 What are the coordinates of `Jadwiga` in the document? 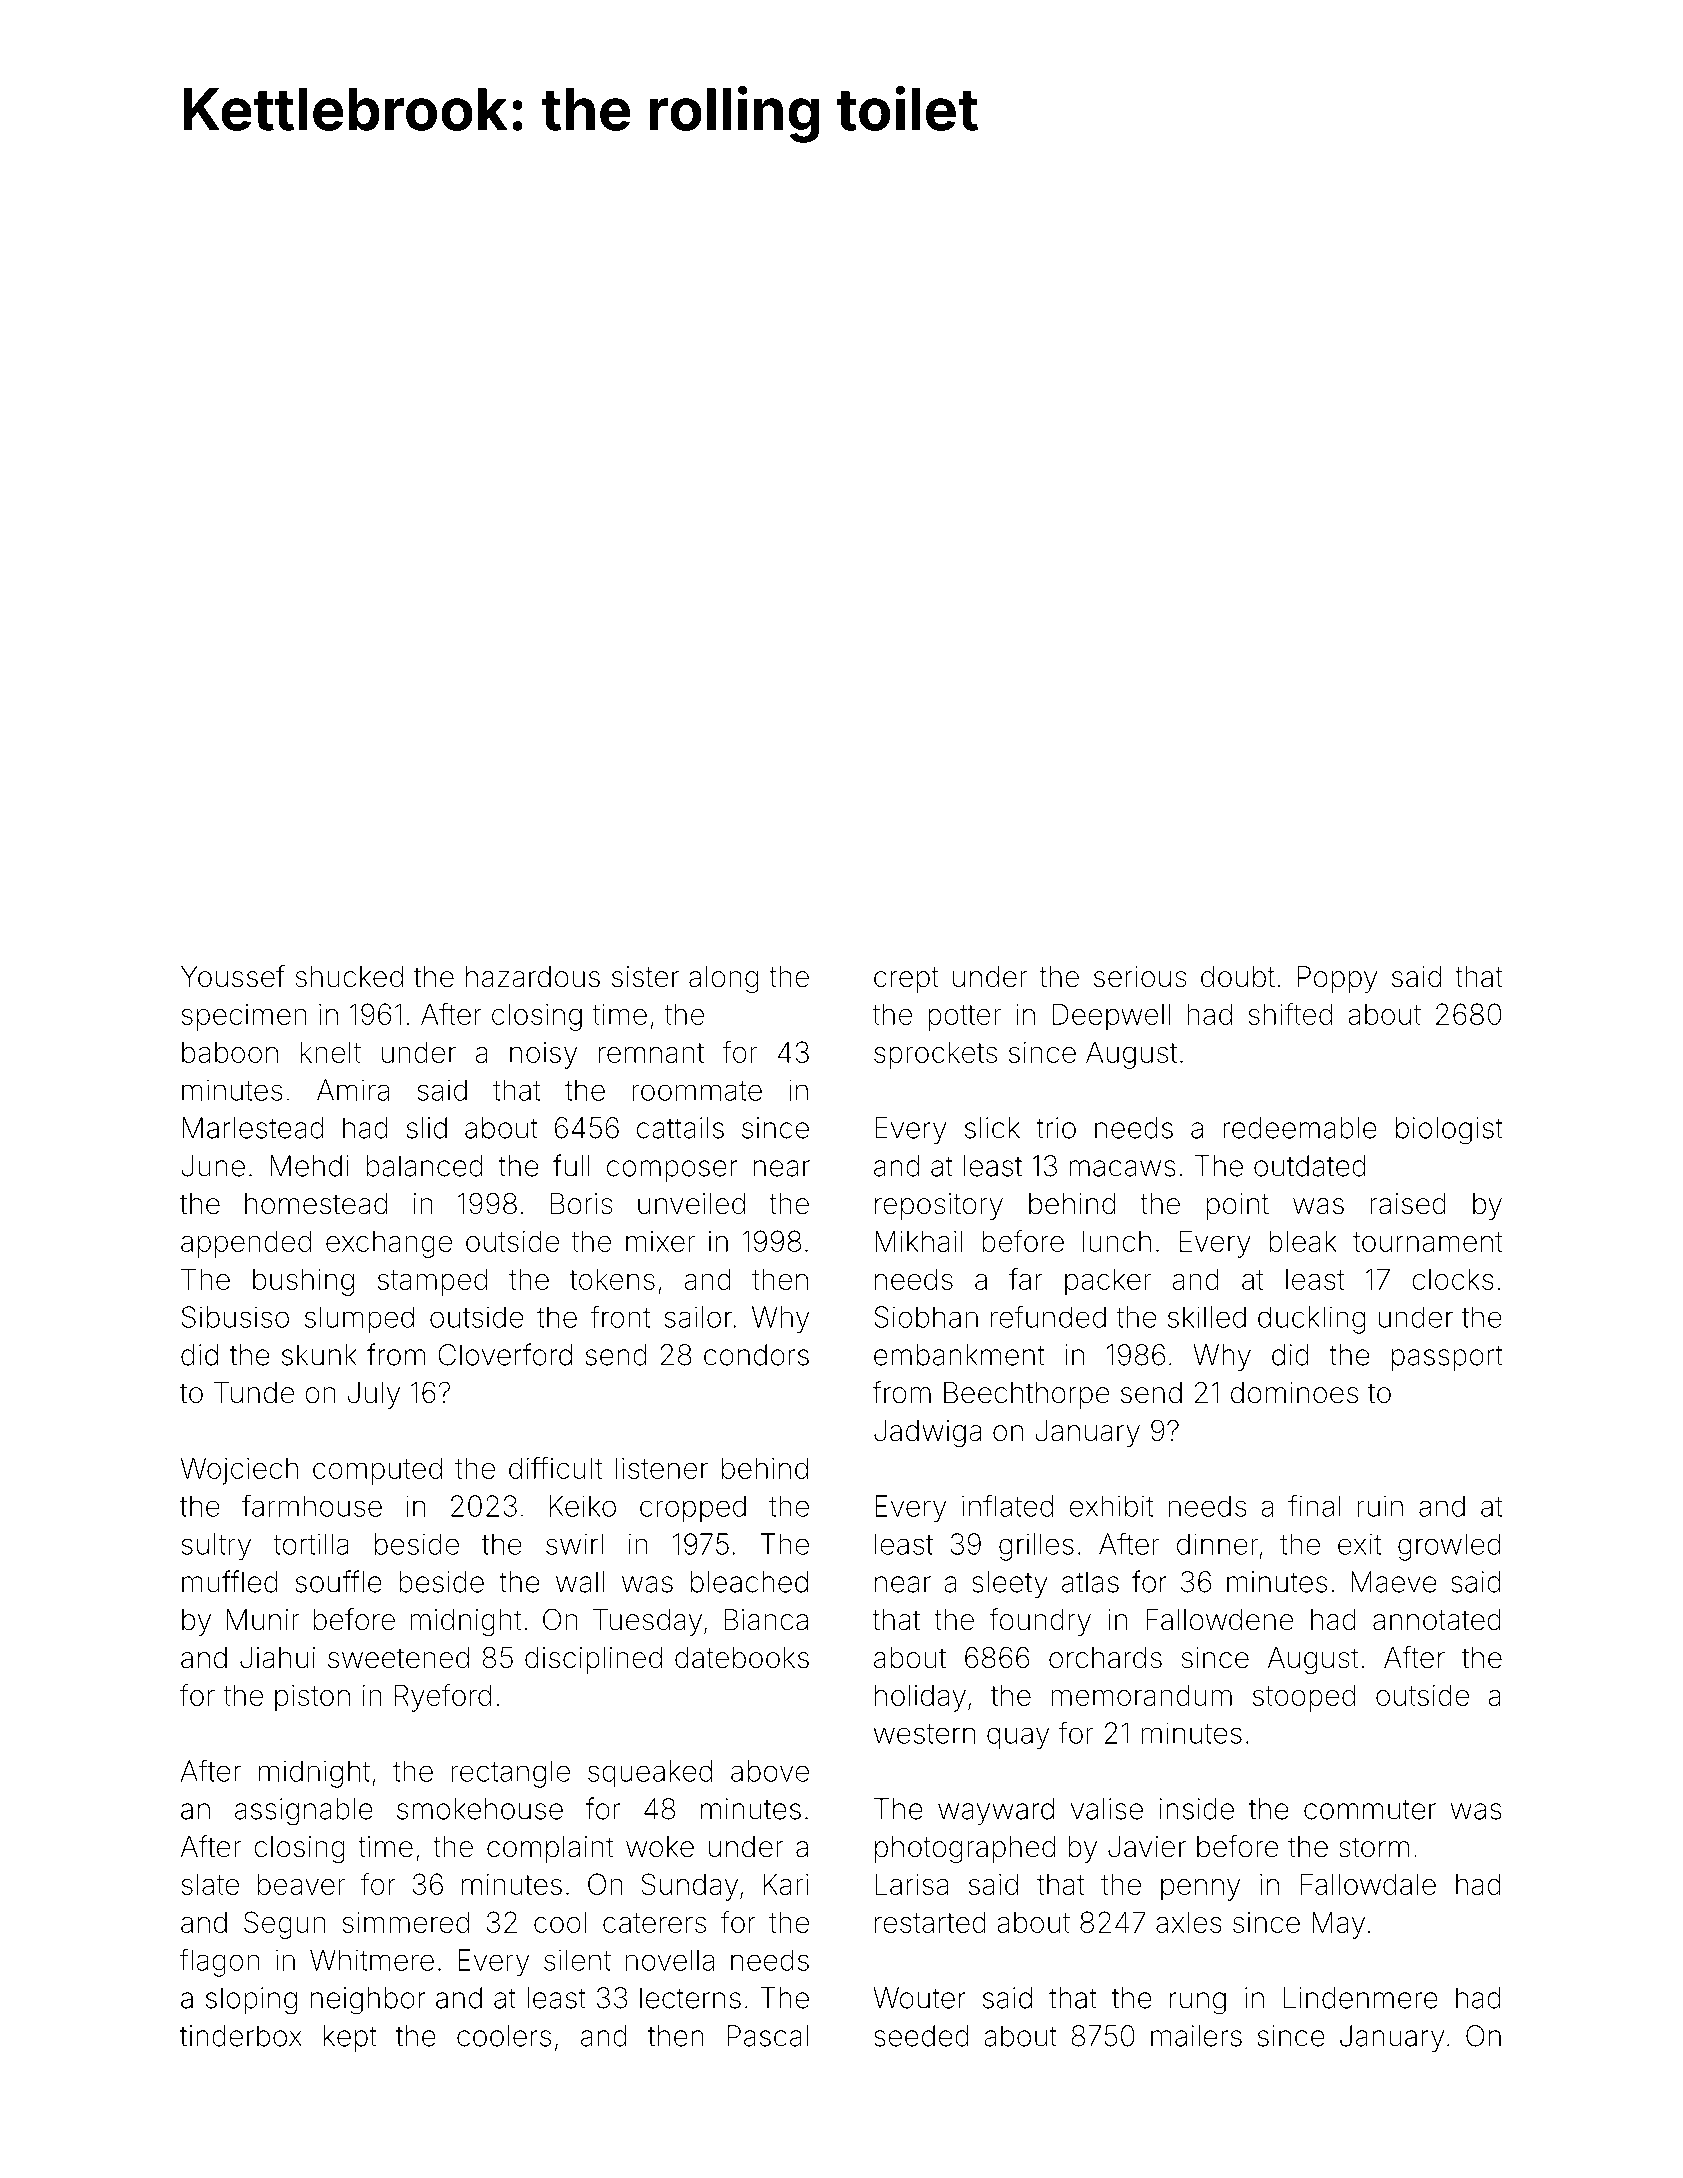 It's located at (927, 1433).
